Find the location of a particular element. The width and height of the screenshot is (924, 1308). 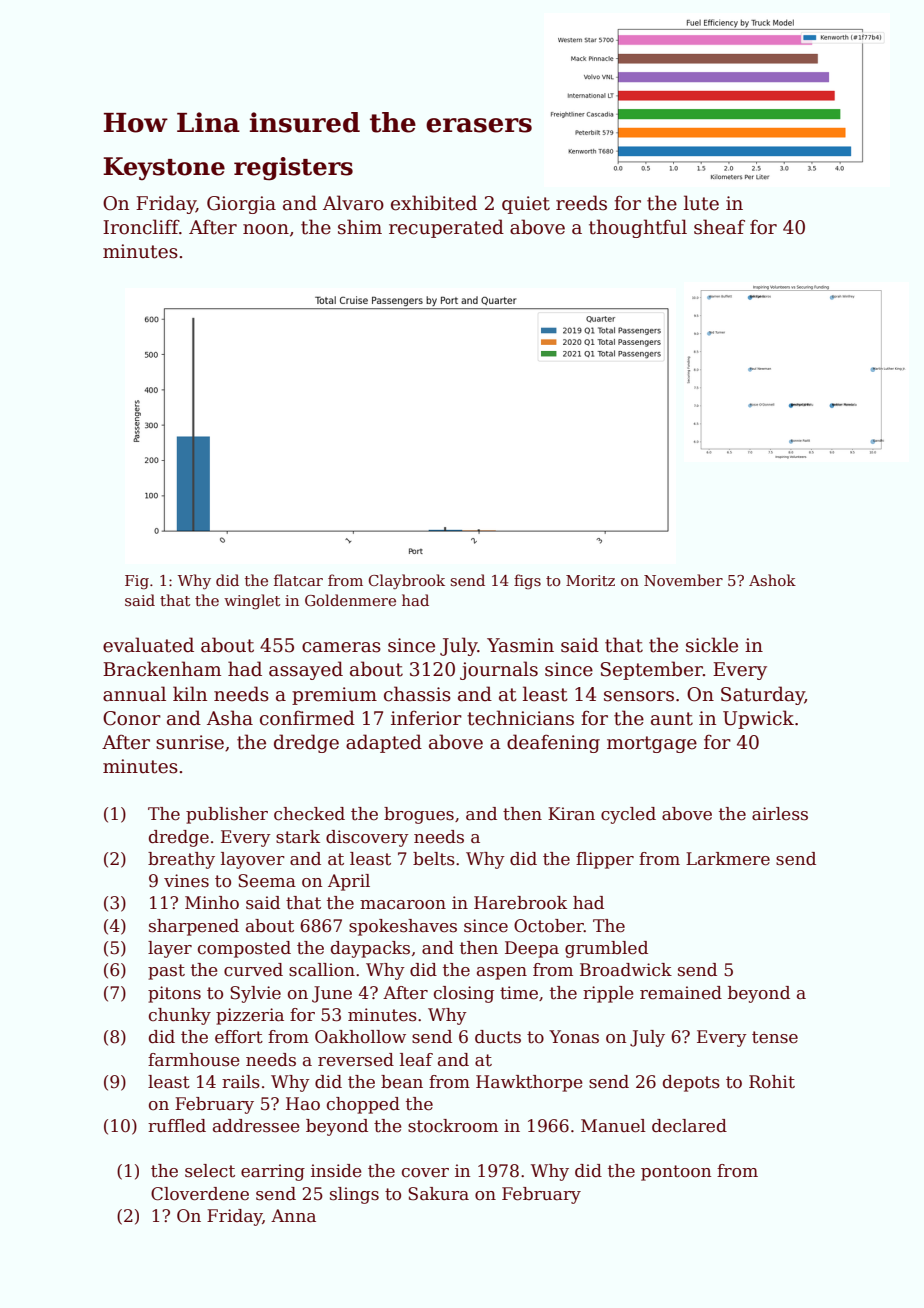

sheaf is located at coordinates (719, 227).
